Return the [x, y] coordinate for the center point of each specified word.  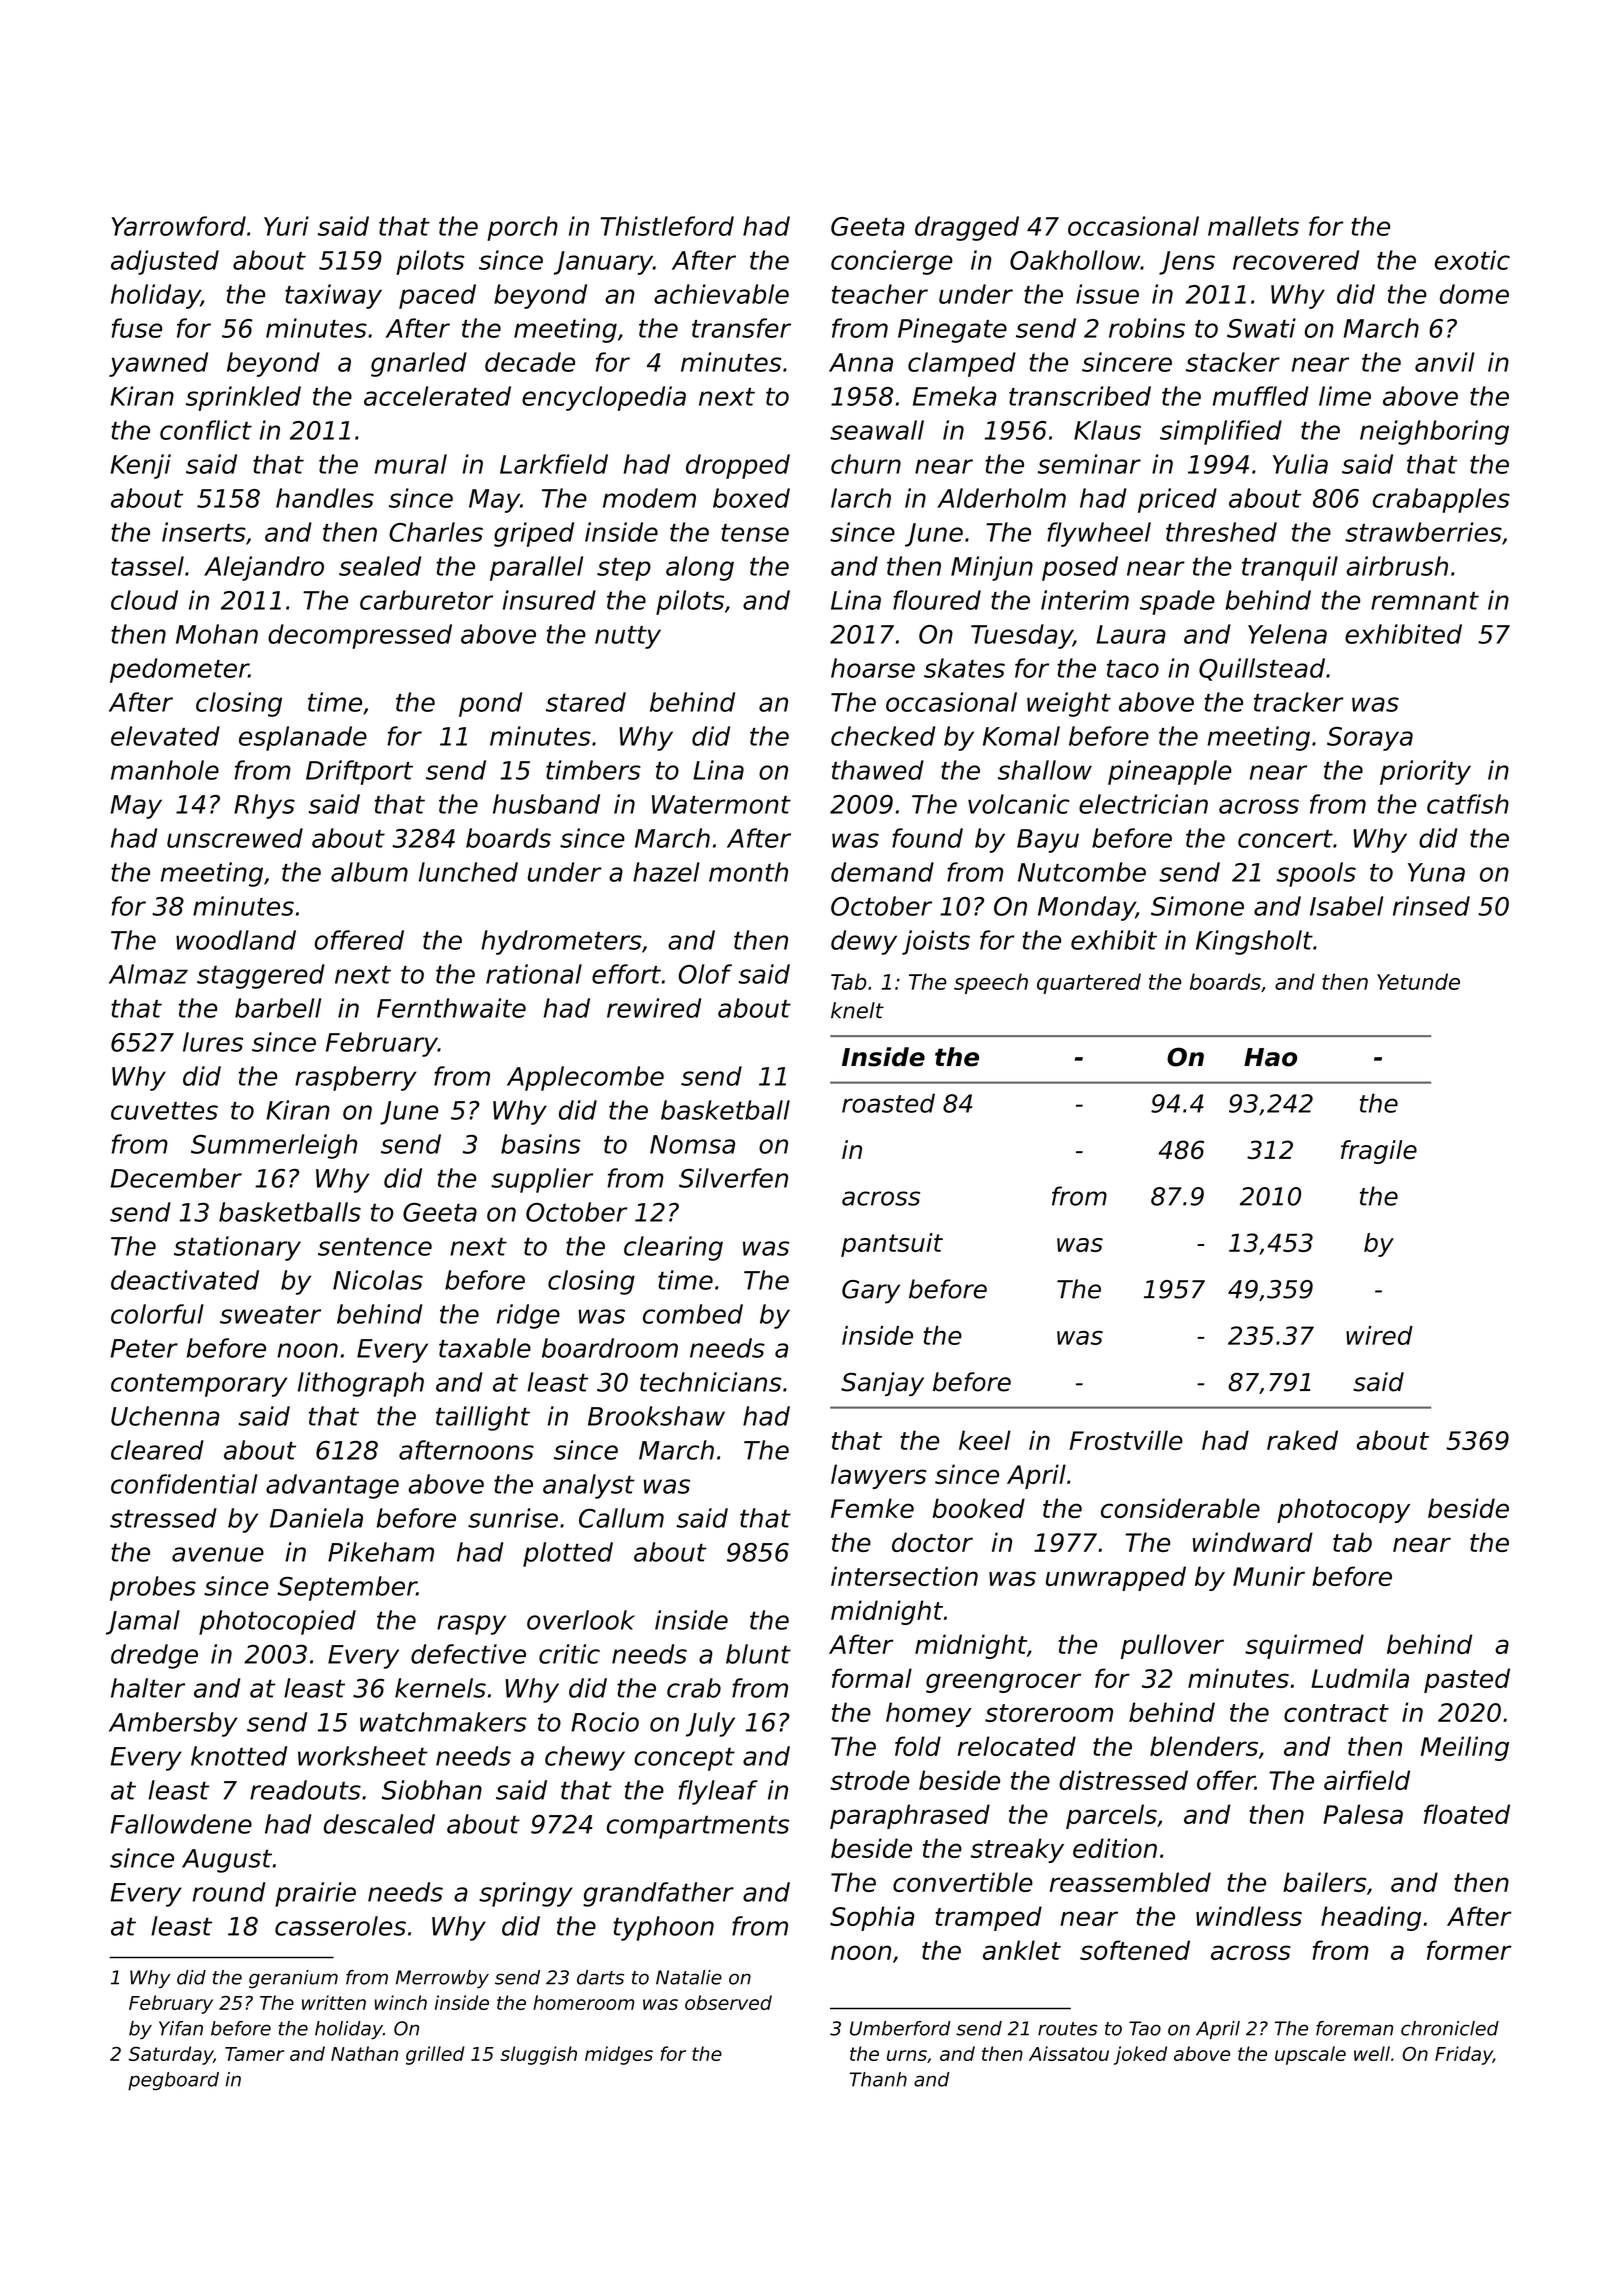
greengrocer [1003, 1683]
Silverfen [733, 1178]
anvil [1445, 362]
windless [1249, 1916]
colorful [157, 1314]
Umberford [900, 2028]
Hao [1270, 1057]
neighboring [1434, 432]
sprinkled [243, 398]
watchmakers [443, 1722]
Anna [861, 362]
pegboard [173, 2081]
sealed [380, 566]
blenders [1204, 1746]
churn [866, 464]
